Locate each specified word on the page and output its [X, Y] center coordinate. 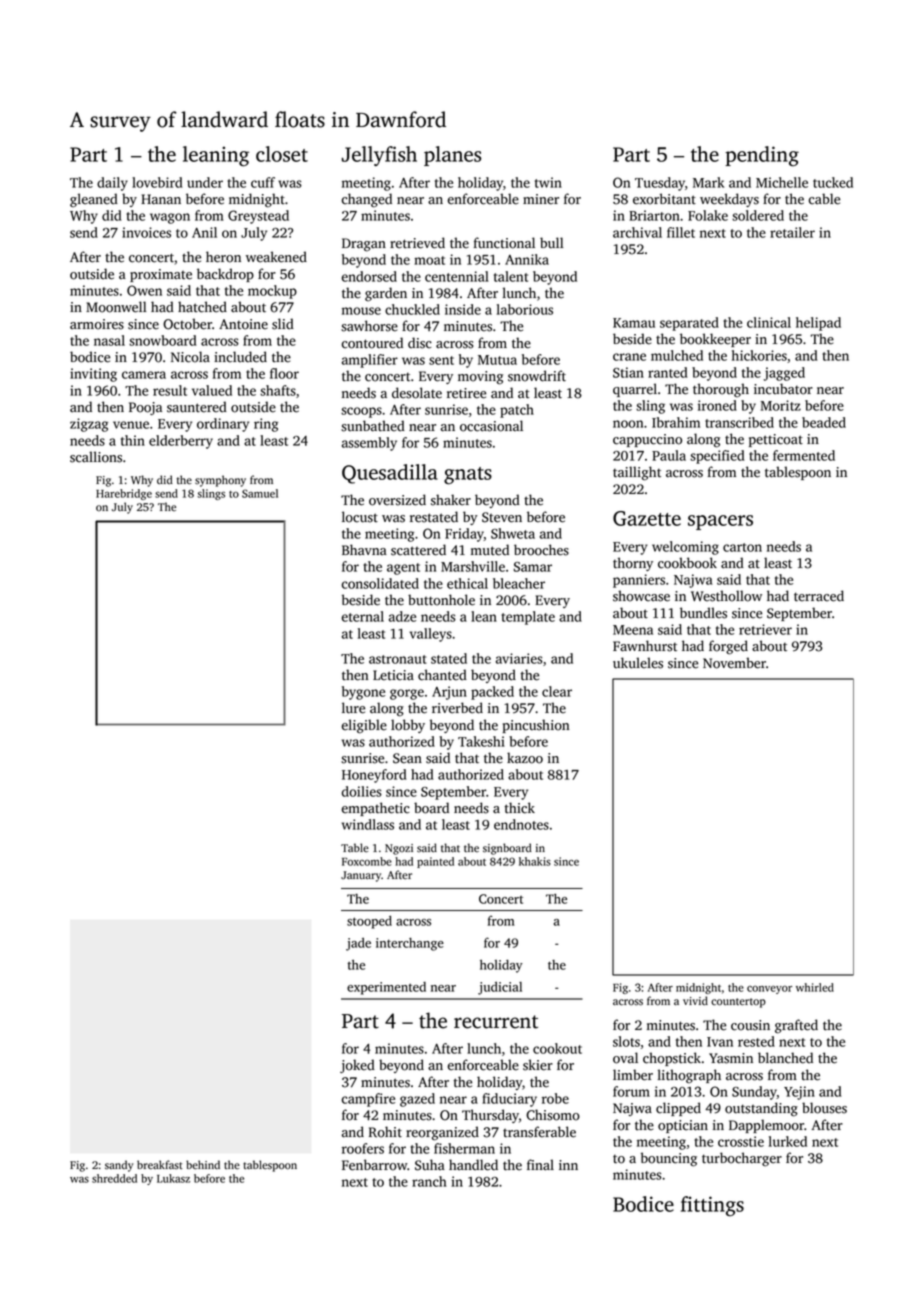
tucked [833, 182]
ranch [429, 1181]
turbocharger [742, 1159]
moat [429, 260]
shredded [114, 1178]
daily [112, 184]
